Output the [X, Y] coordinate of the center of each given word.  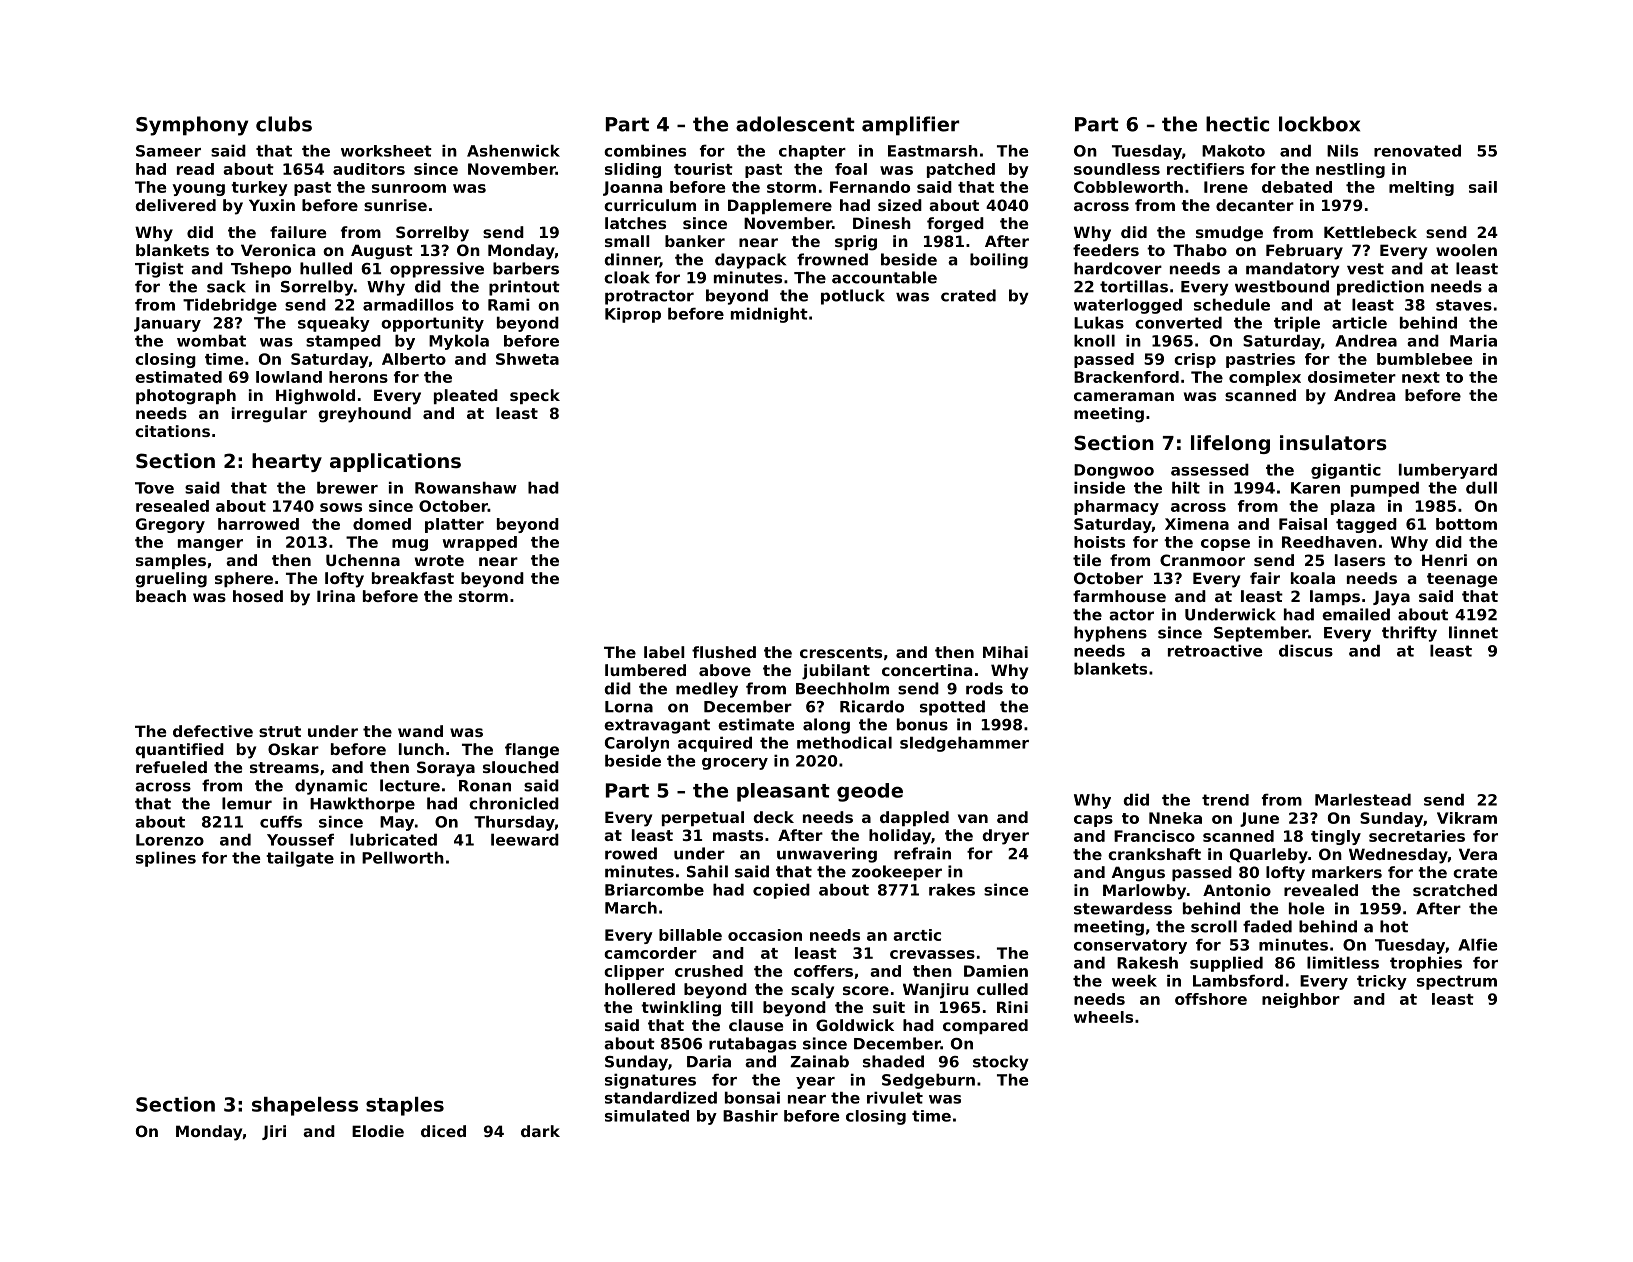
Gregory [170, 525]
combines [645, 150]
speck [535, 396]
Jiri [274, 1132]
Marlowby [1144, 892]
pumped [1385, 489]
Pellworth [403, 857]
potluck [853, 297]
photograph [186, 397]
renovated [1417, 150]
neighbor [1301, 1000]
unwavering [827, 855]
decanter [1255, 205]
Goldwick [855, 1025]
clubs [284, 124]
